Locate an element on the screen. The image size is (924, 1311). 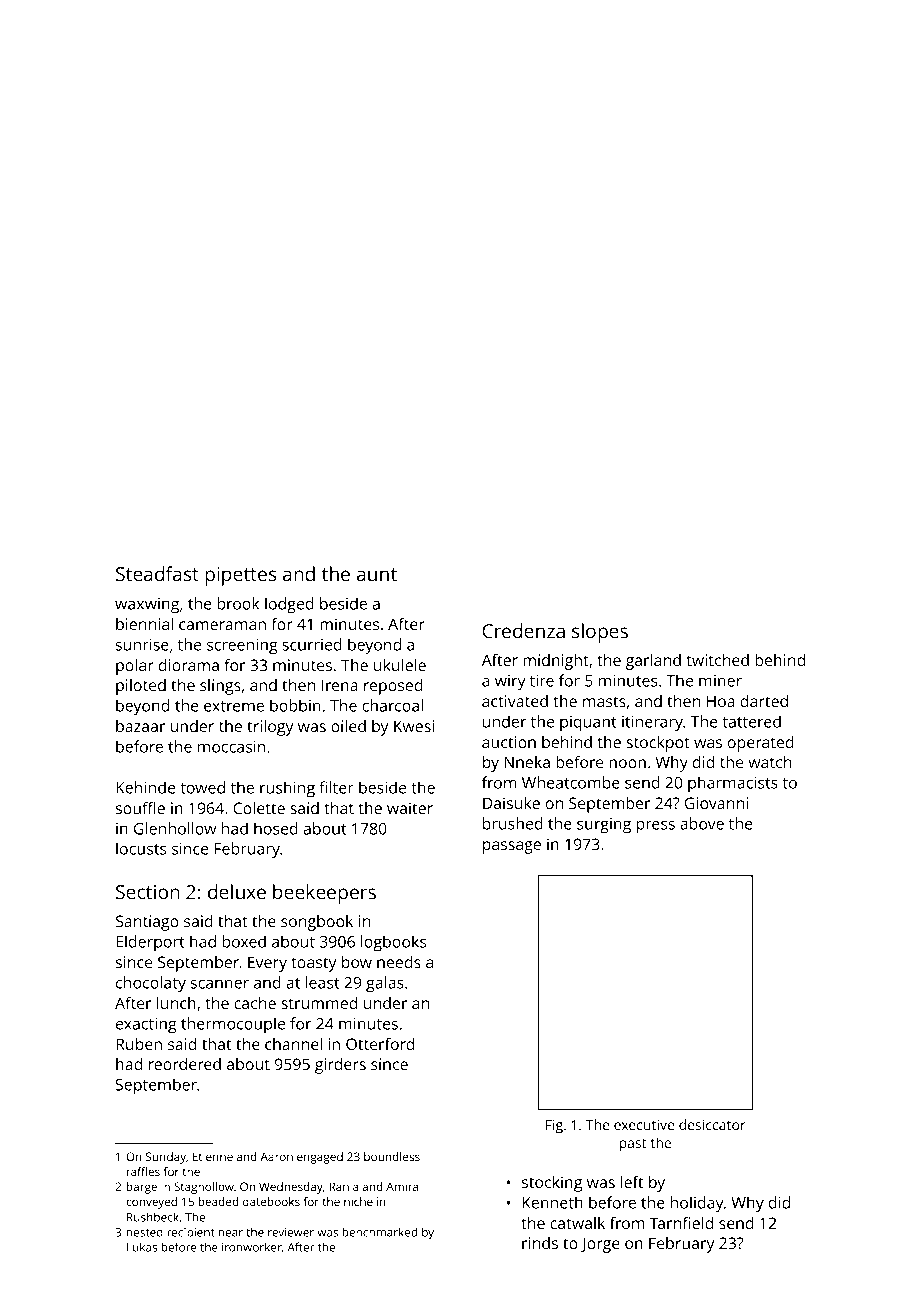
pipettes is located at coordinates (241, 576).
